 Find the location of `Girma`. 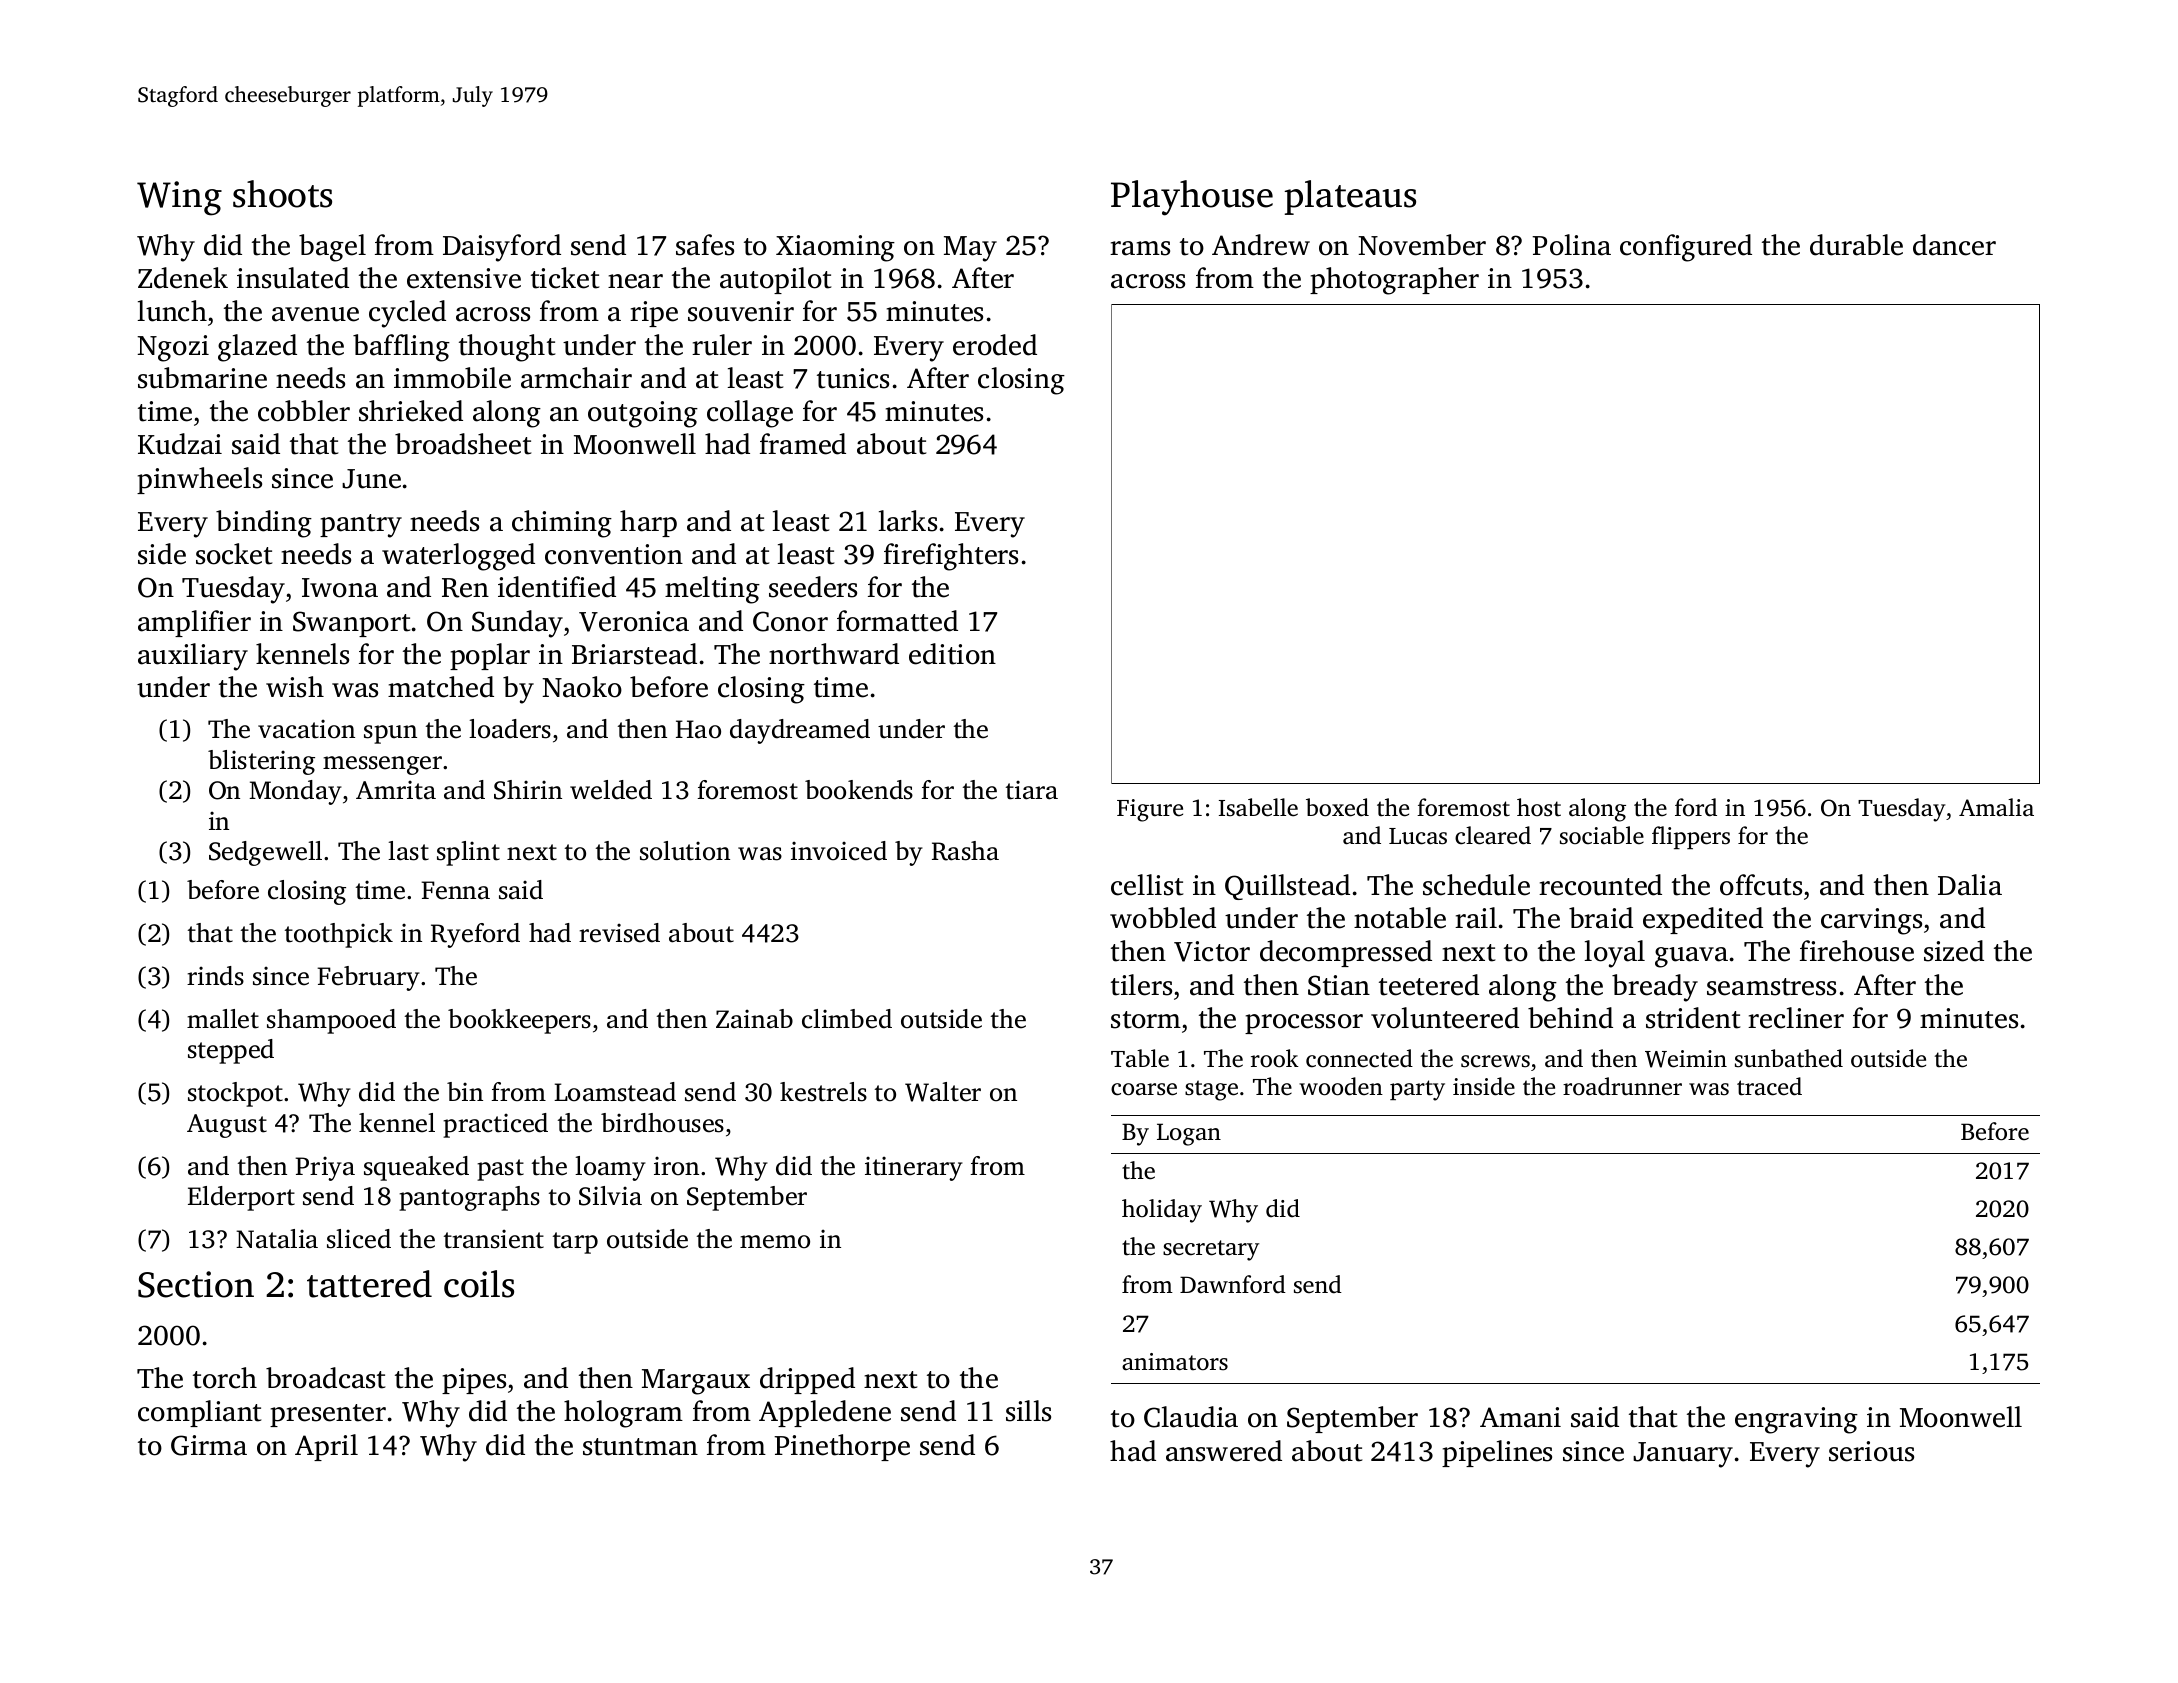

Girma is located at coordinates (209, 1445).
